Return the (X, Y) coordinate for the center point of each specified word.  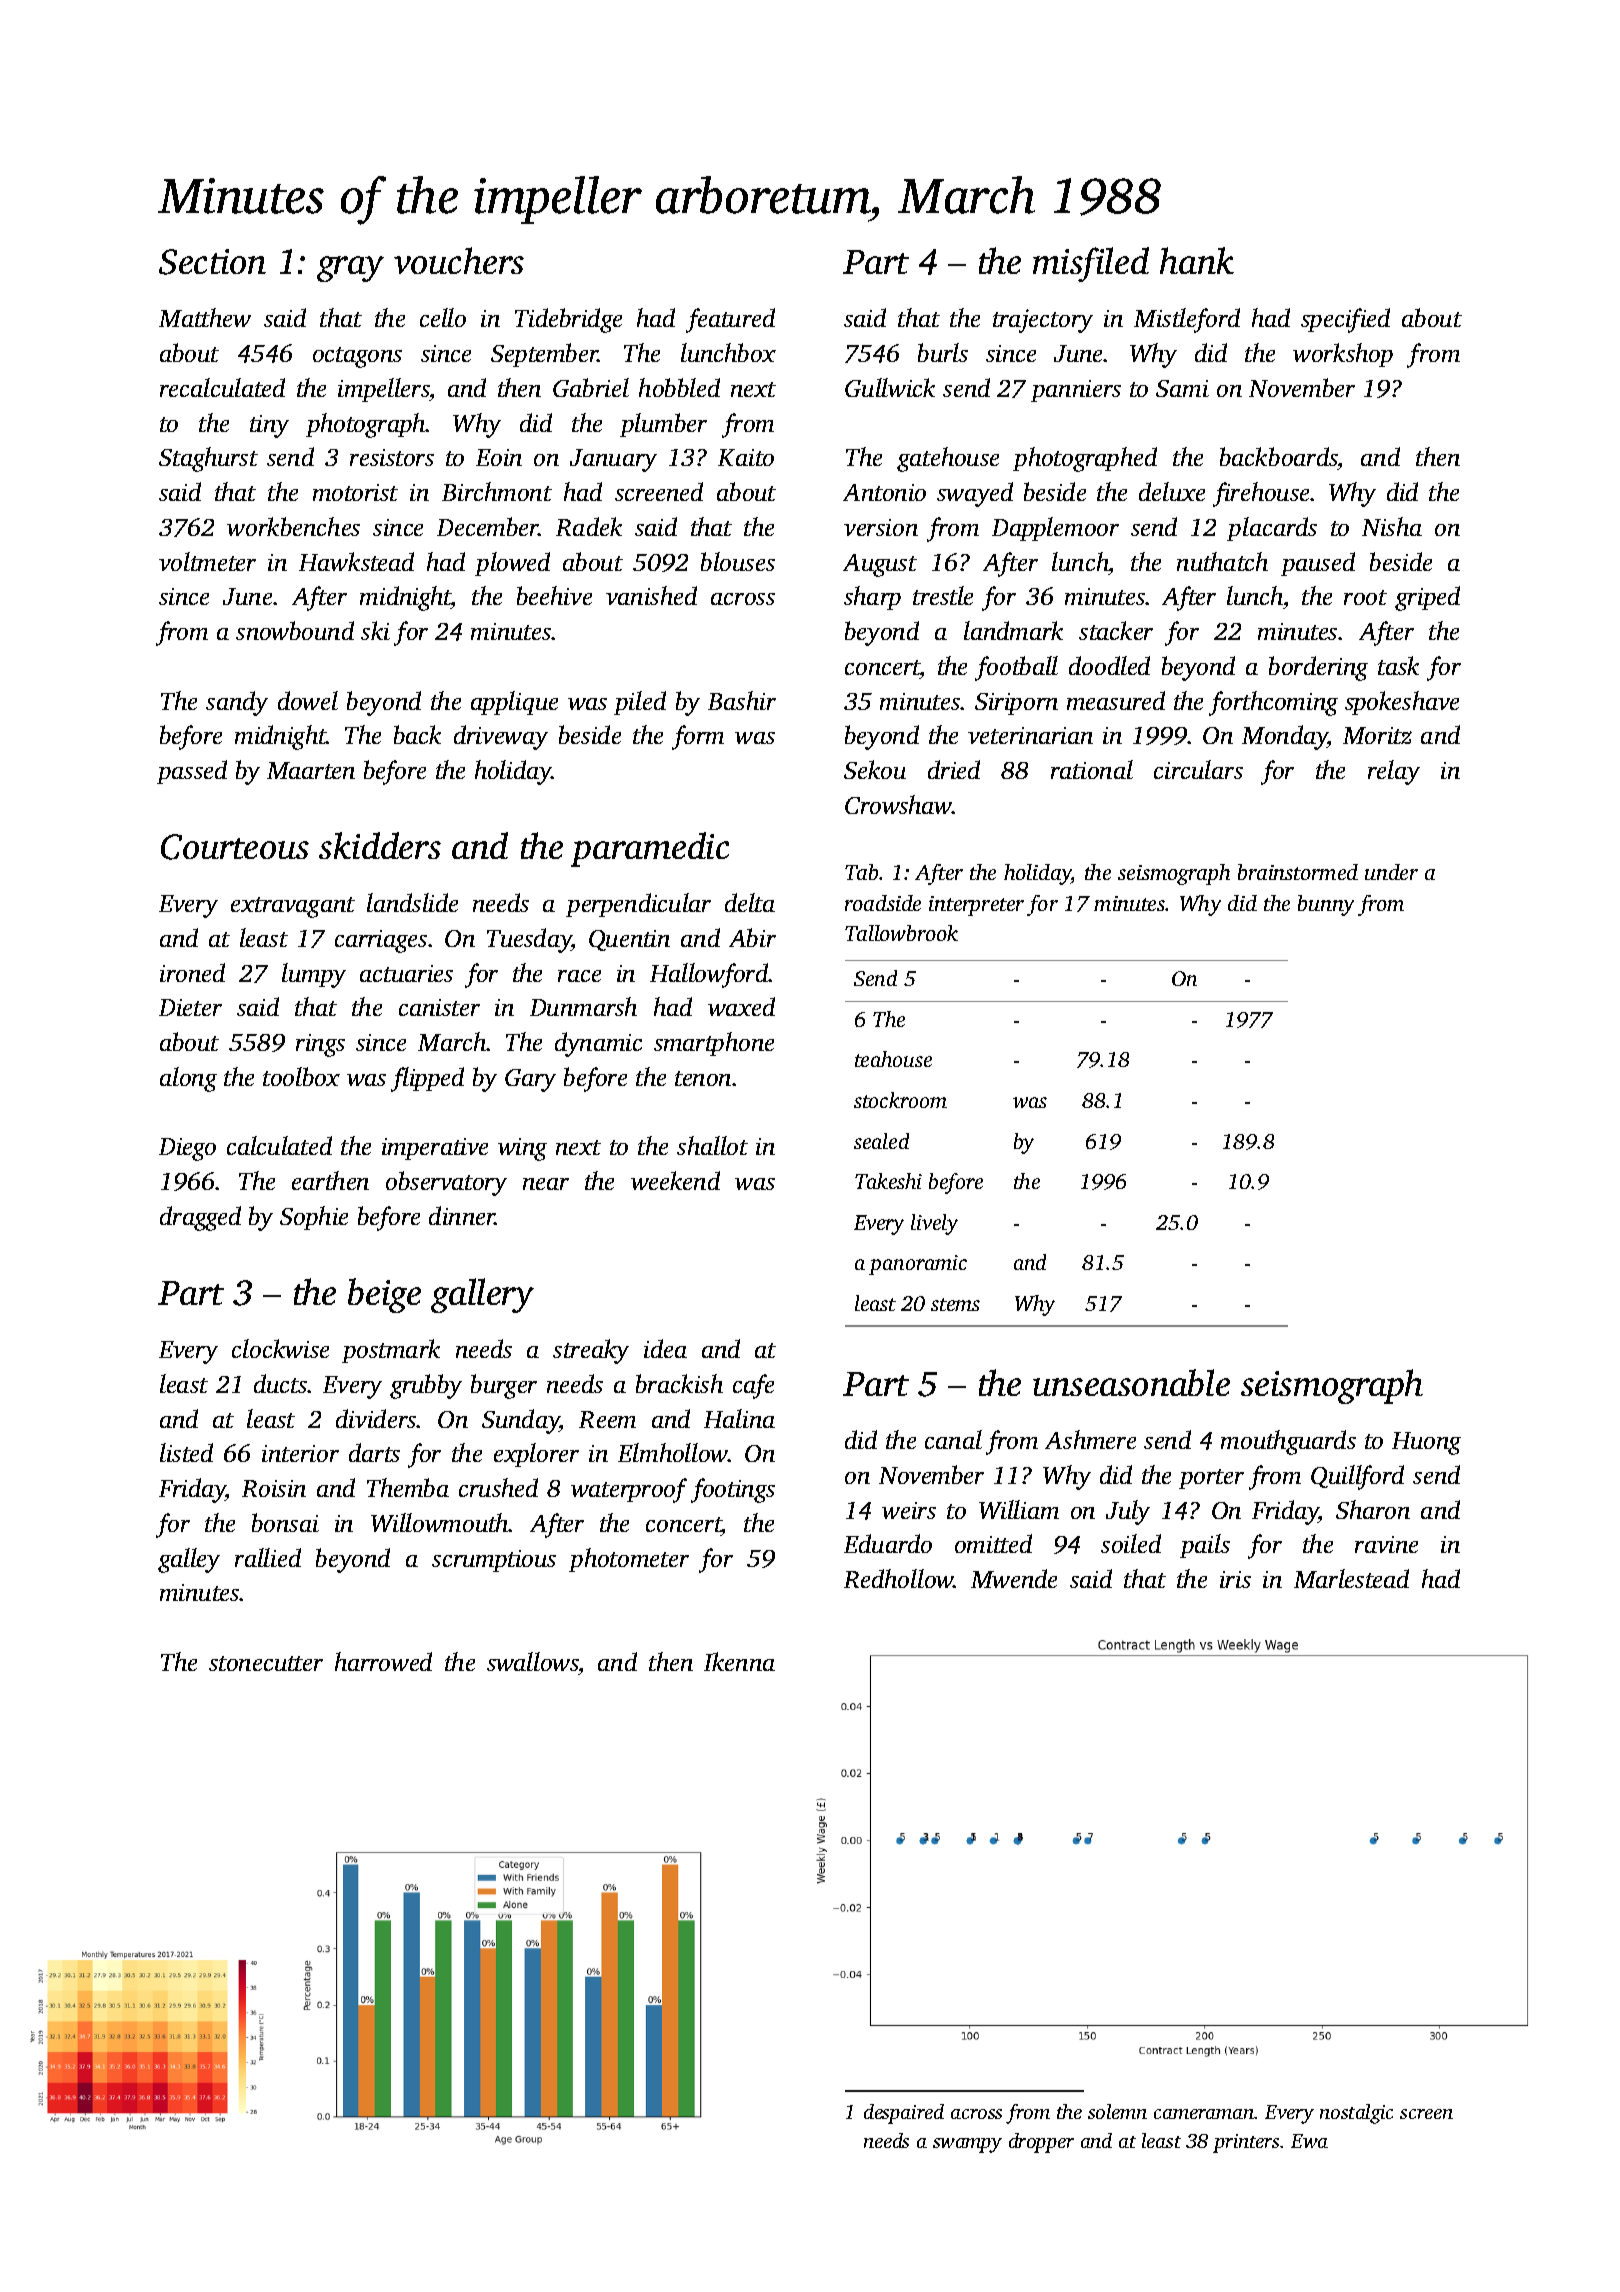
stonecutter (266, 1663)
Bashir (742, 700)
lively (934, 1224)
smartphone (714, 1044)
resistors (392, 457)
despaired (904, 2114)
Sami (1182, 388)
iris (1235, 1579)
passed (192, 772)
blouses (738, 561)
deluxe (1172, 491)
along (188, 1079)
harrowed (383, 1661)
